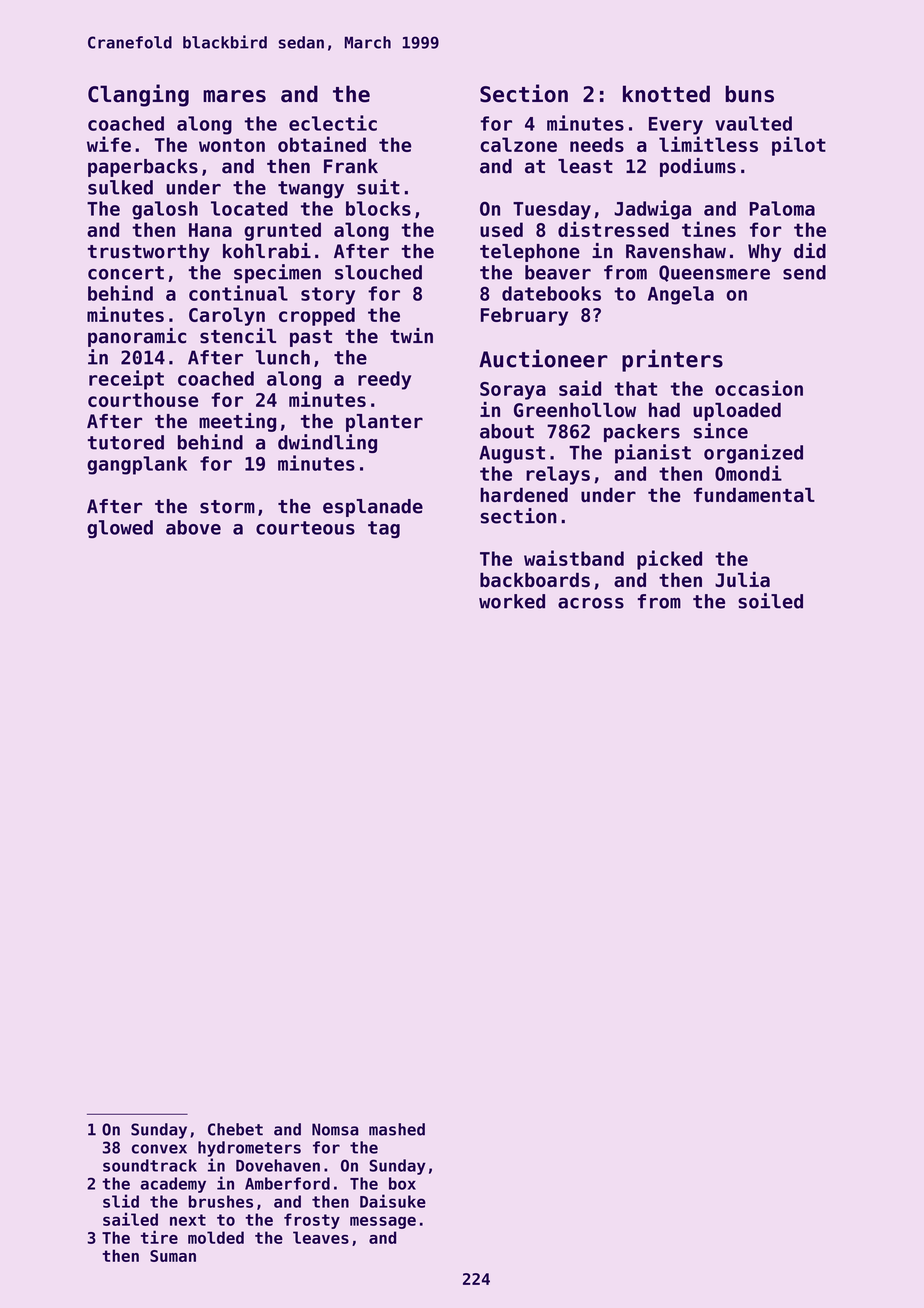 Image resolution: width=924 pixels, height=1308 pixels. Describe the element at coordinates (126, 273) in the document. I see `concert` at that location.
